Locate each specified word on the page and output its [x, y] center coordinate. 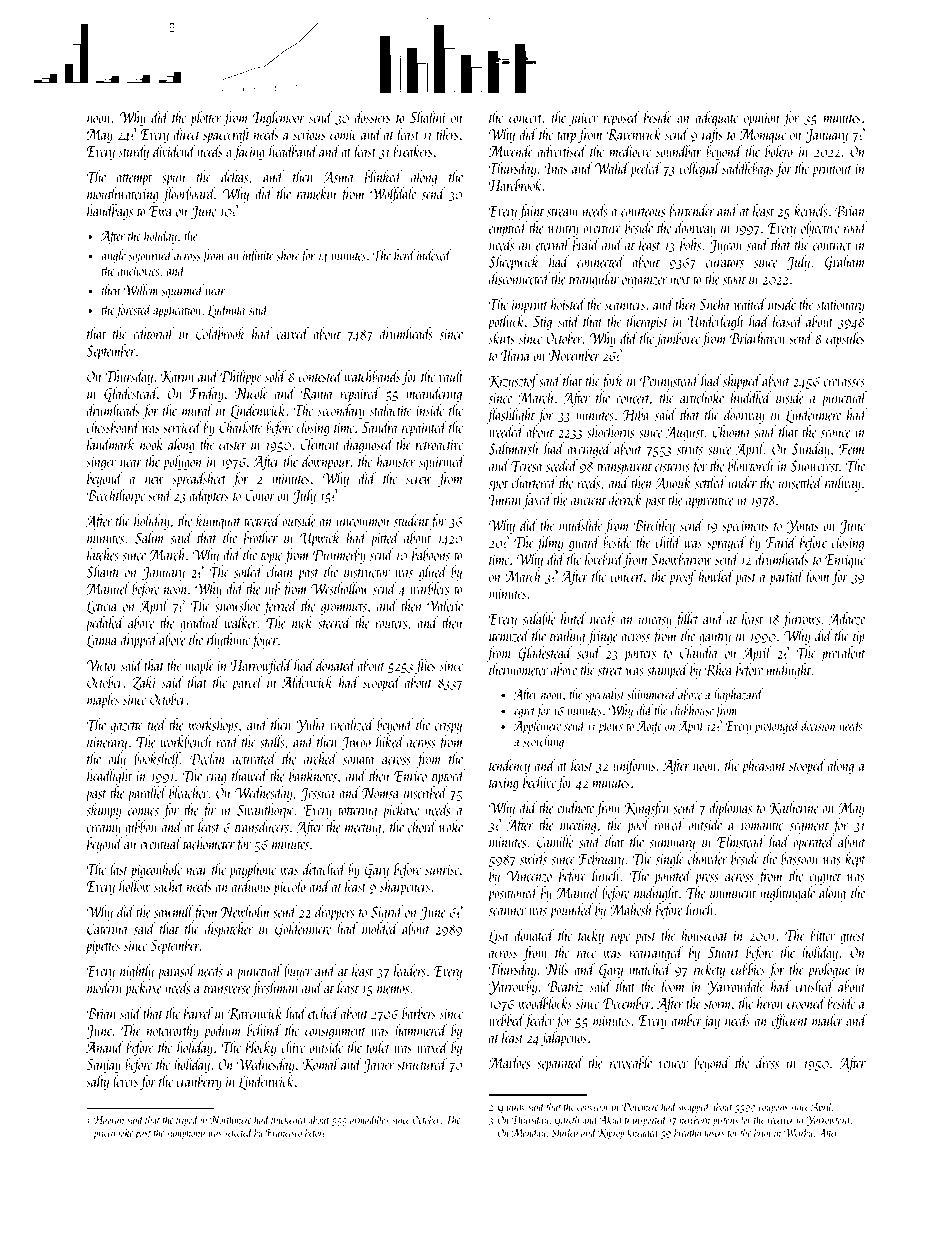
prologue [829, 970]
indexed [434, 255]
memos [393, 990]
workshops [213, 726]
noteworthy [173, 1031]
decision [818, 725]
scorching [543, 742]
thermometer [518, 669]
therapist [647, 322]
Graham [844, 263]
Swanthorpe [265, 811]
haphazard [739, 695]
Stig [542, 323]
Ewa [161, 211]
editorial [153, 333]
